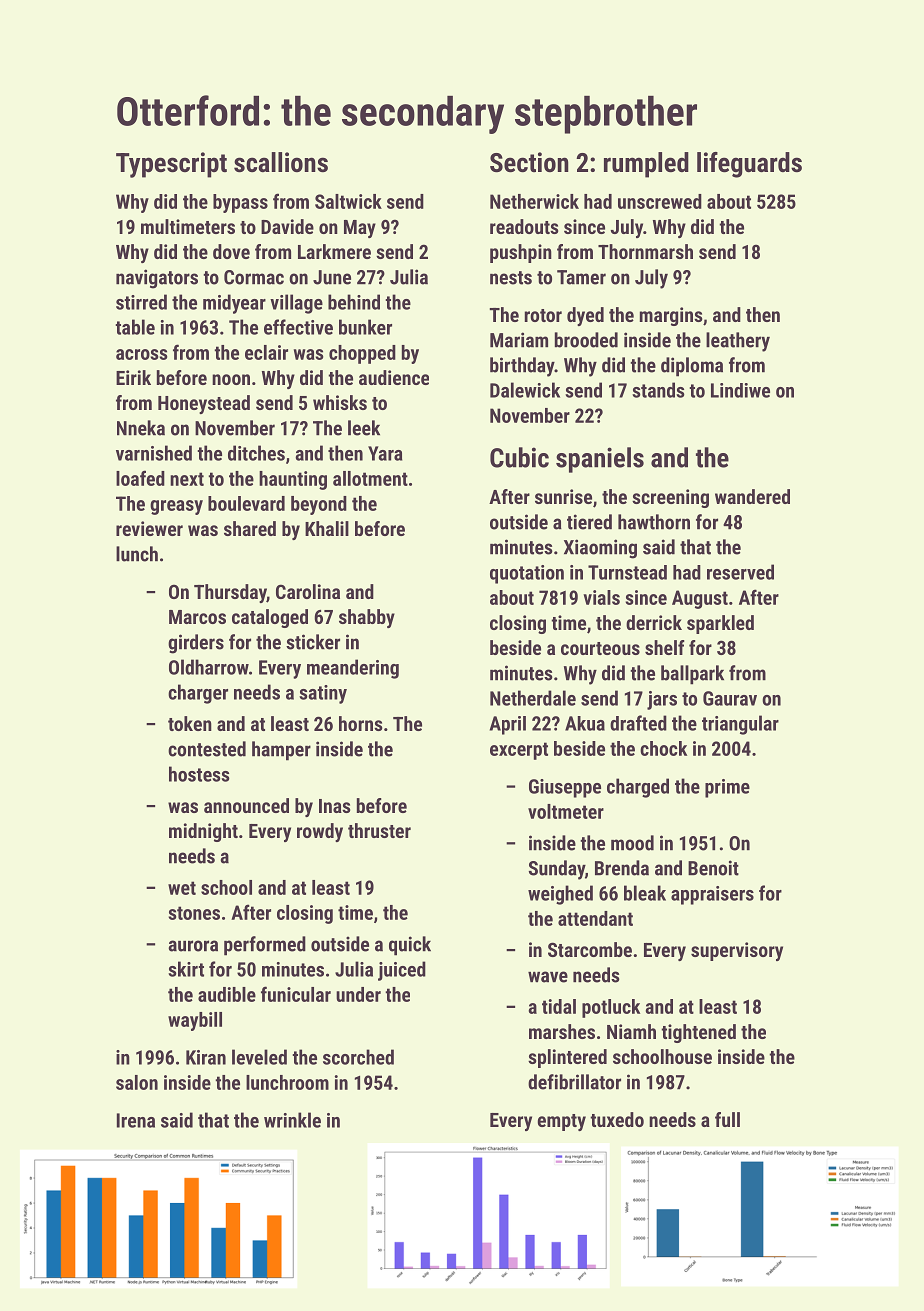 This document has height=1311, width=924. Describe the element at coordinates (246, 805) in the document. I see `announced` at that location.
